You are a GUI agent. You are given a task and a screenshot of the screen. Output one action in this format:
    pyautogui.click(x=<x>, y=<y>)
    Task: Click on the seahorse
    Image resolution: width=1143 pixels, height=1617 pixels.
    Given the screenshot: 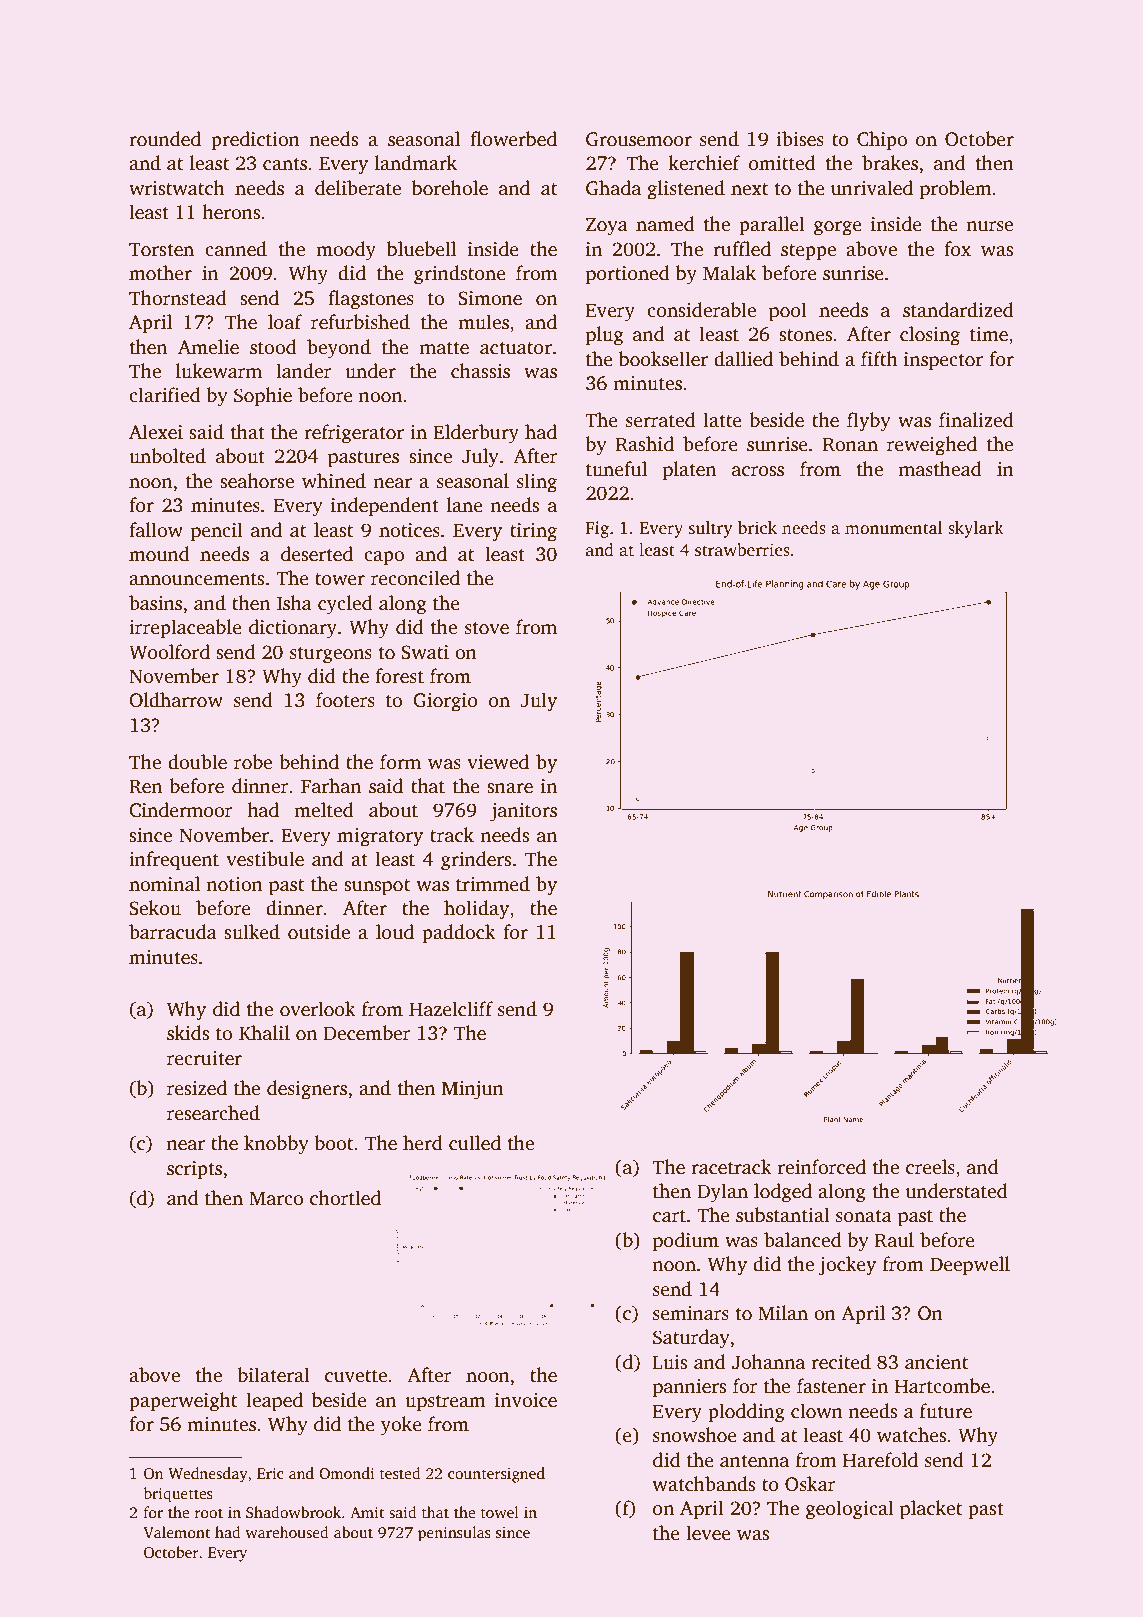 What is the action you would take?
    pyautogui.click(x=257, y=481)
